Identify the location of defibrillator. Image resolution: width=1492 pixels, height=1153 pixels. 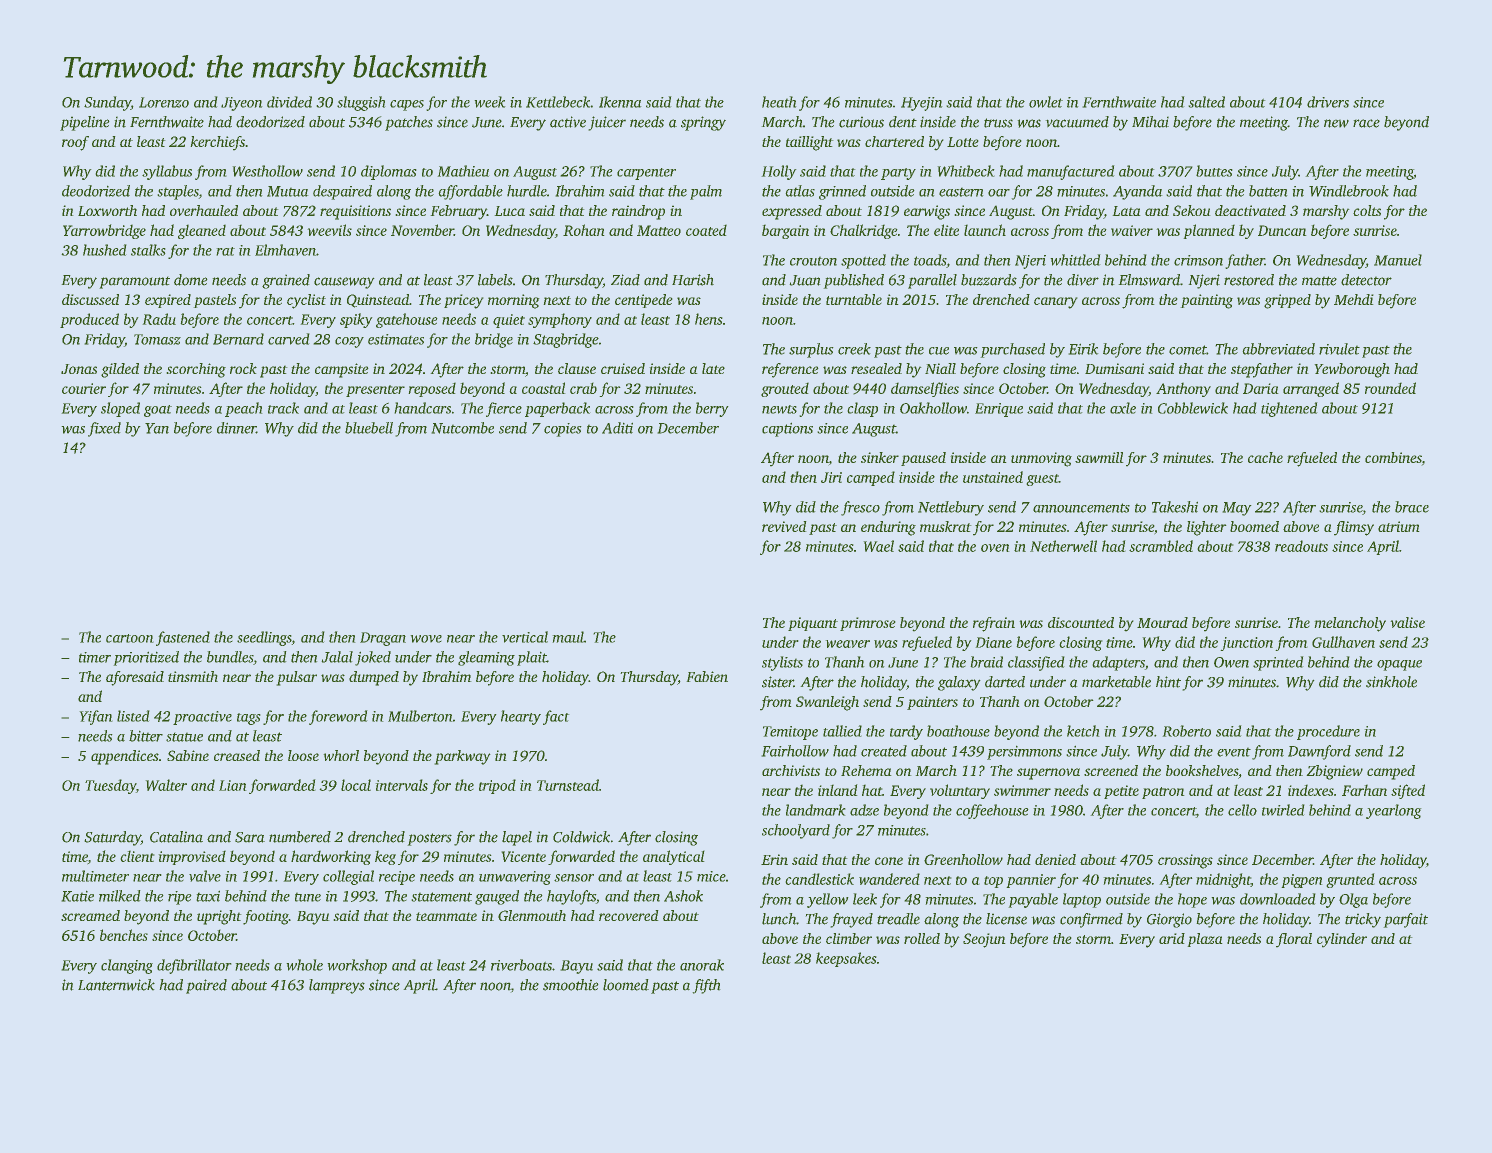
(194, 966).
